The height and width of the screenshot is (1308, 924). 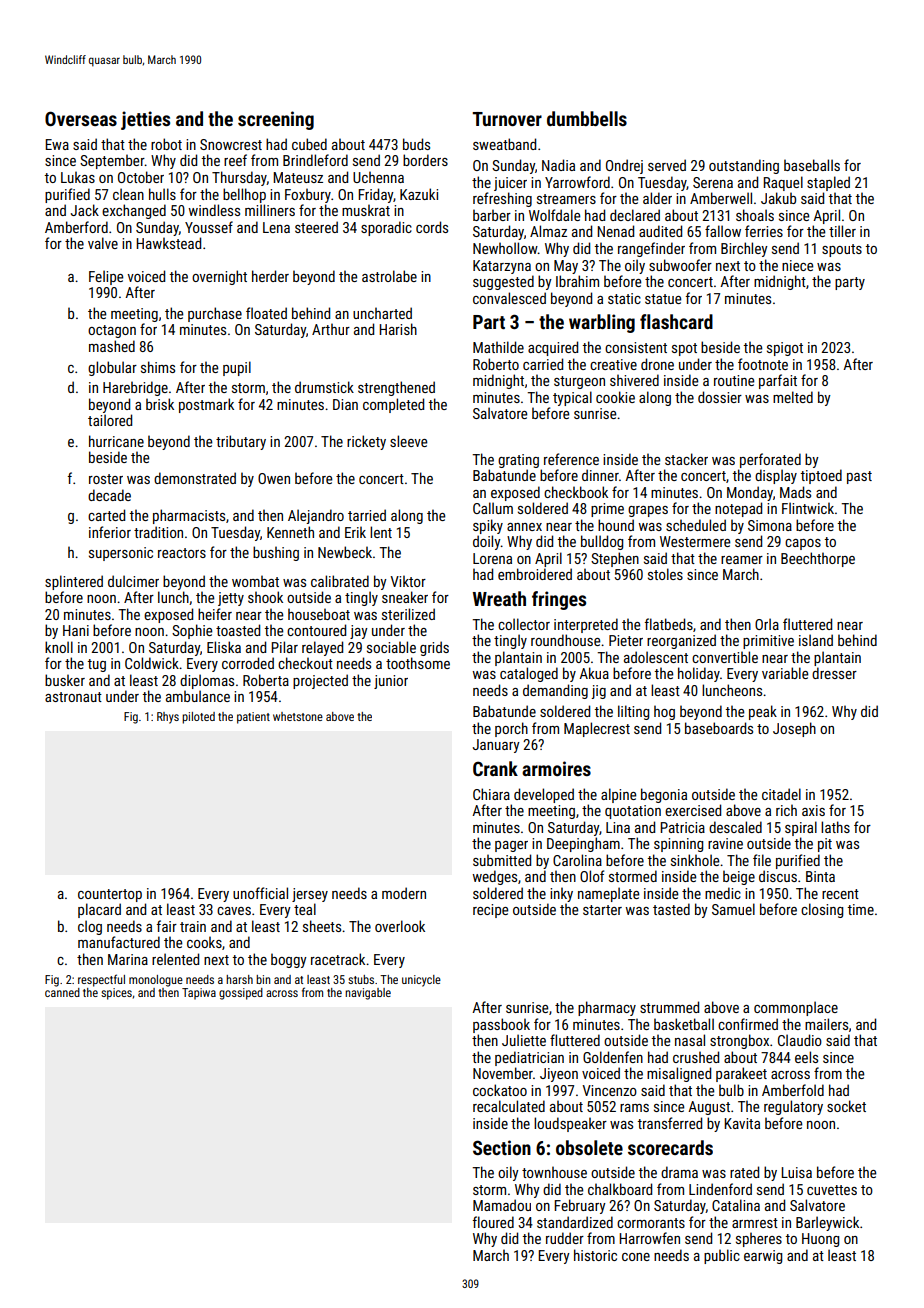 I want to click on pharmacists, so click(x=189, y=516).
